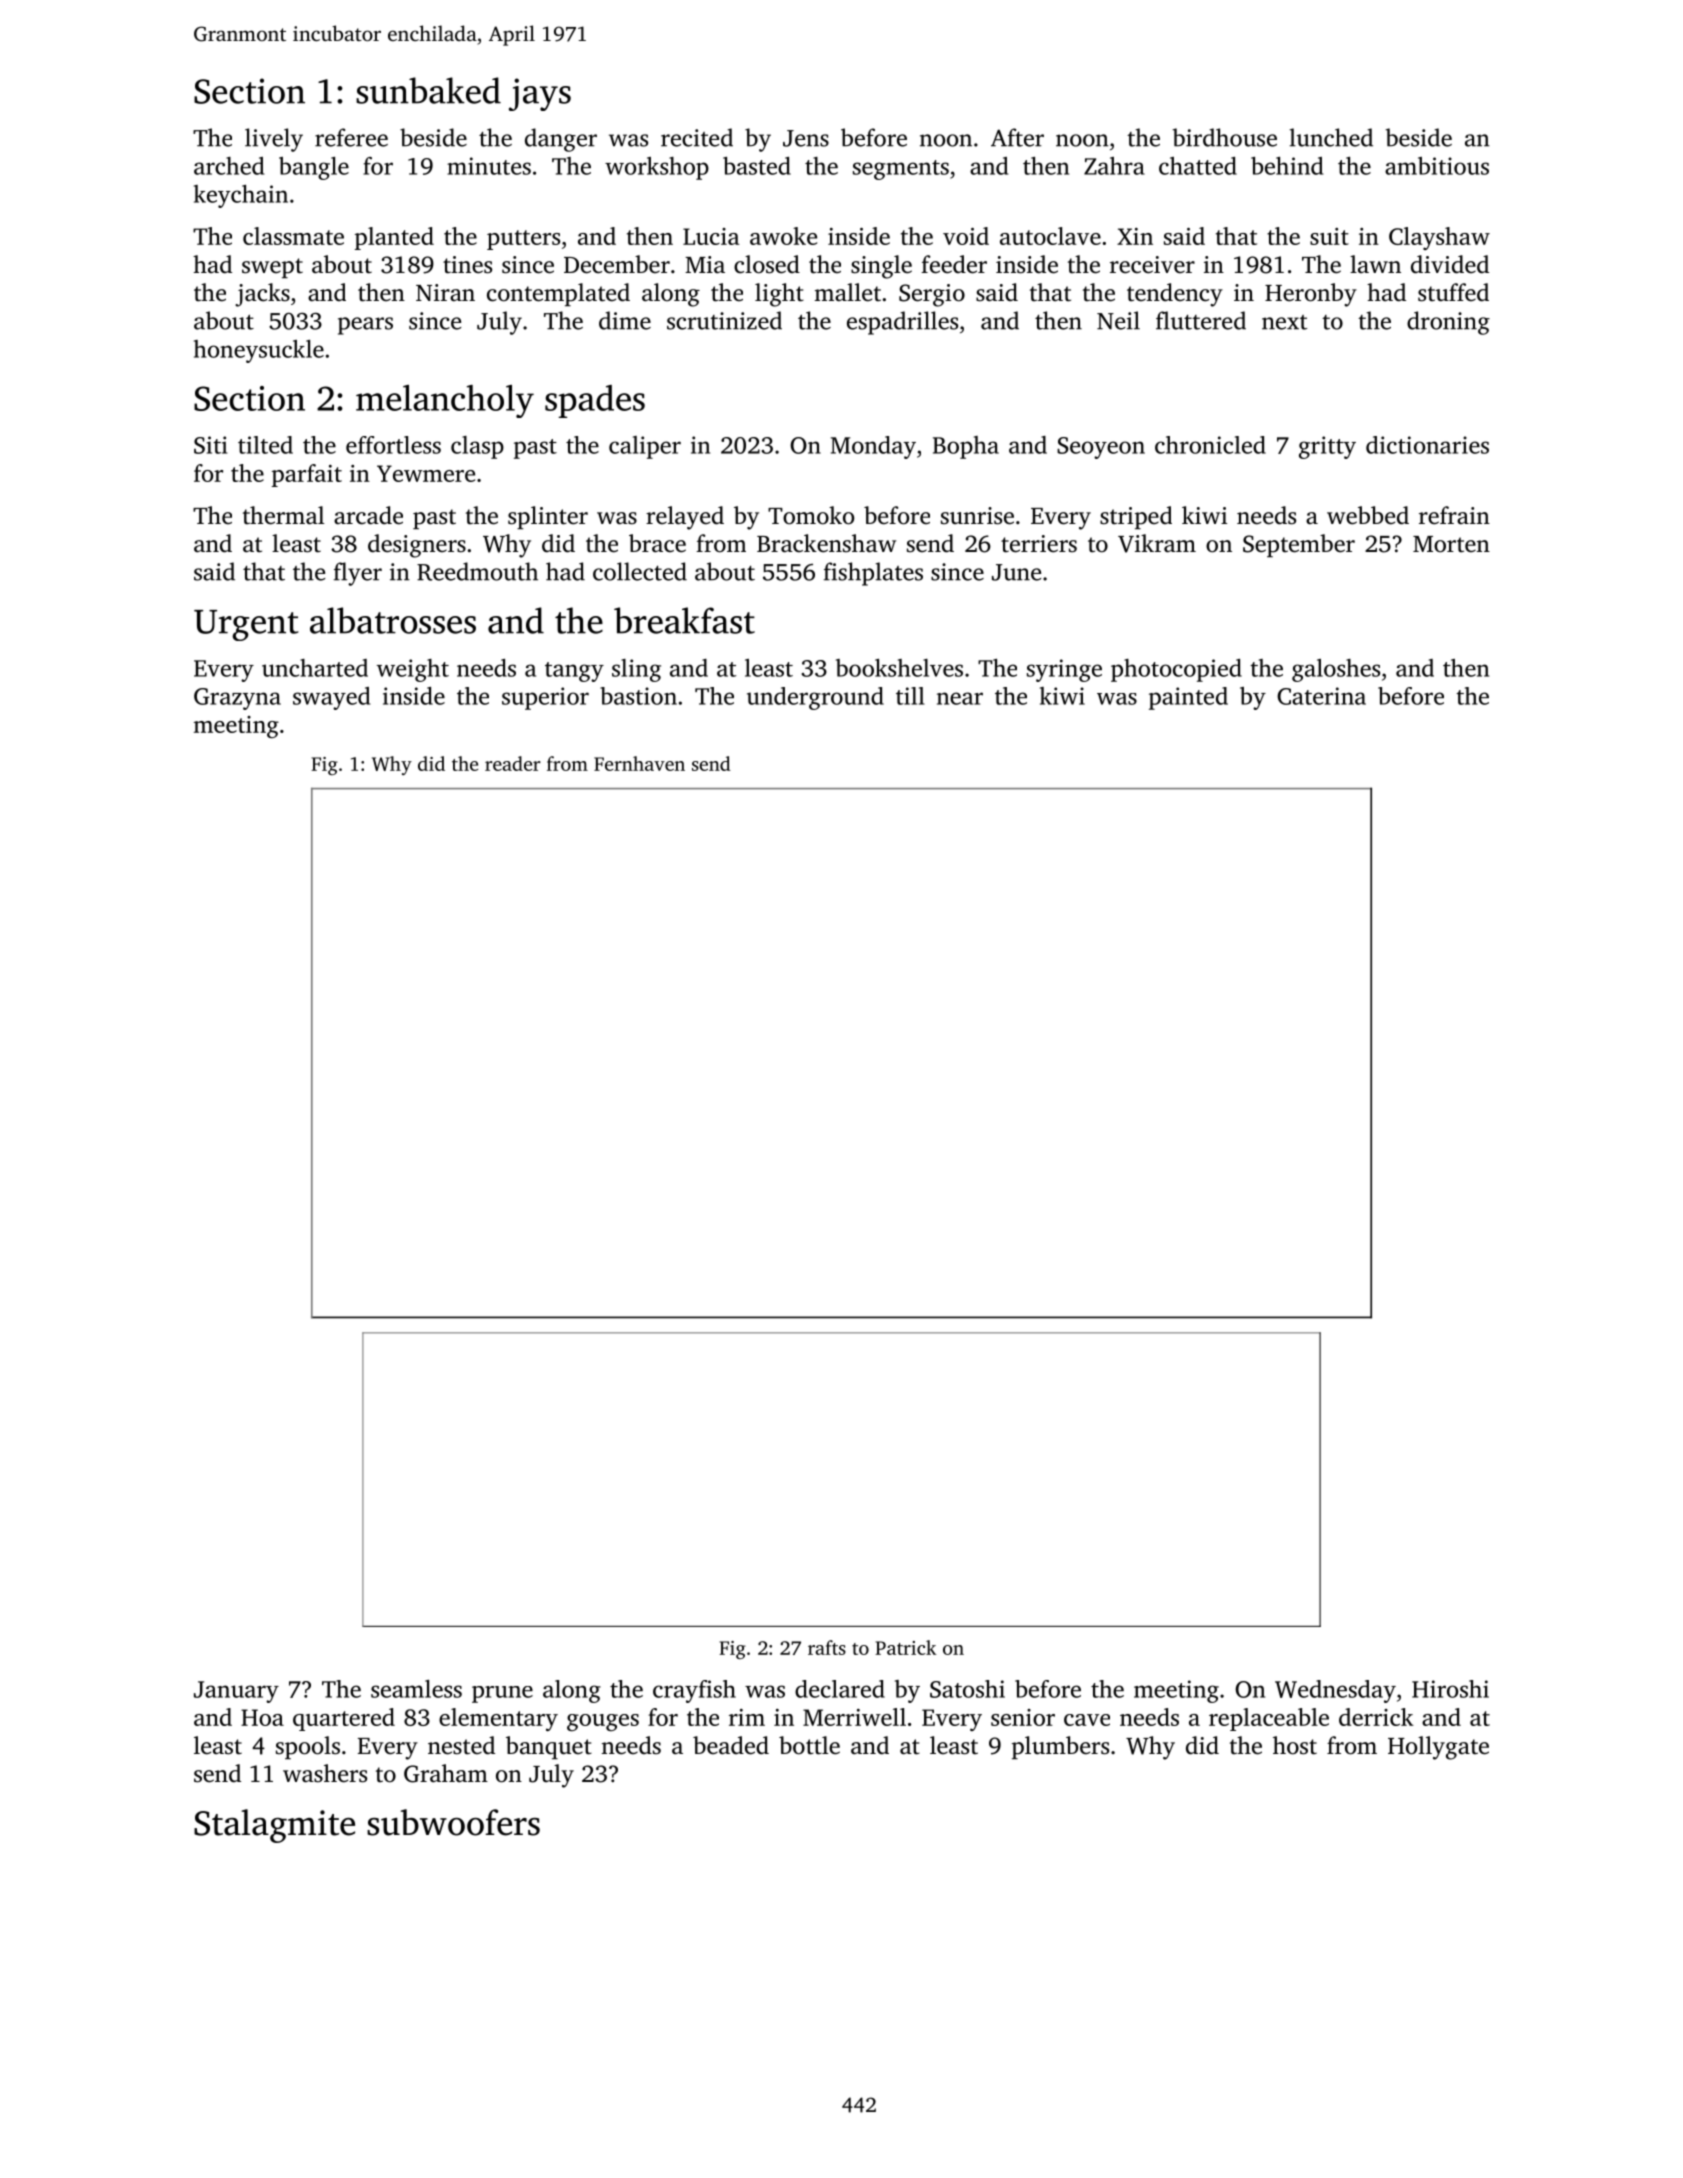 The height and width of the screenshot is (2178, 1683). What do you see at coordinates (513, 763) in the screenshot?
I see `reader` at bounding box center [513, 763].
